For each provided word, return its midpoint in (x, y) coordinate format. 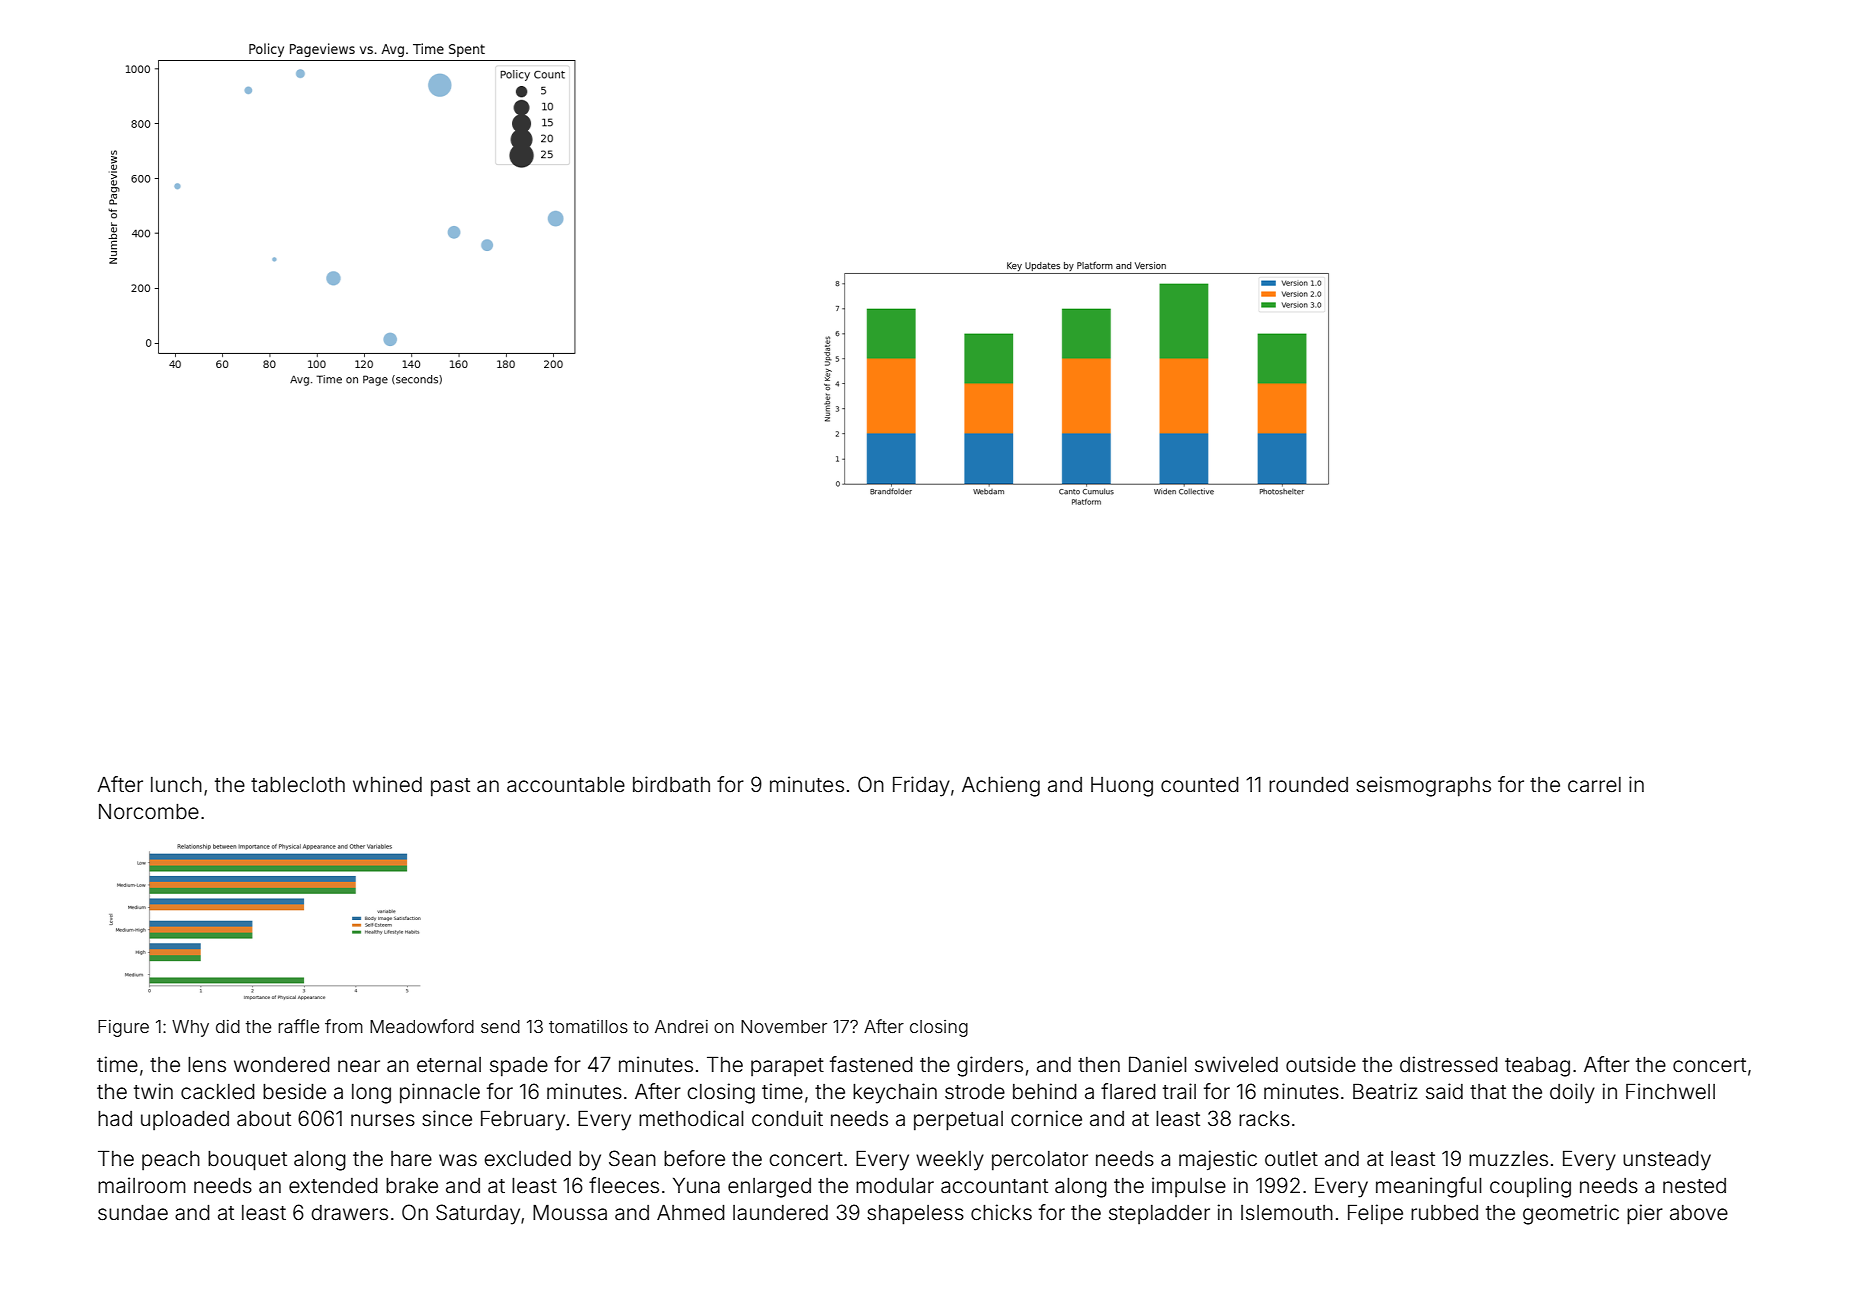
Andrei (681, 1026)
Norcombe (149, 812)
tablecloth (298, 785)
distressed (1449, 1064)
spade (519, 1066)
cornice (1046, 1118)
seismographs (1423, 786)
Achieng (1001, 786)
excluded (527, 1159)
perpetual (958, 1121)
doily (1572, 1093)
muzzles (1508, 1159)
